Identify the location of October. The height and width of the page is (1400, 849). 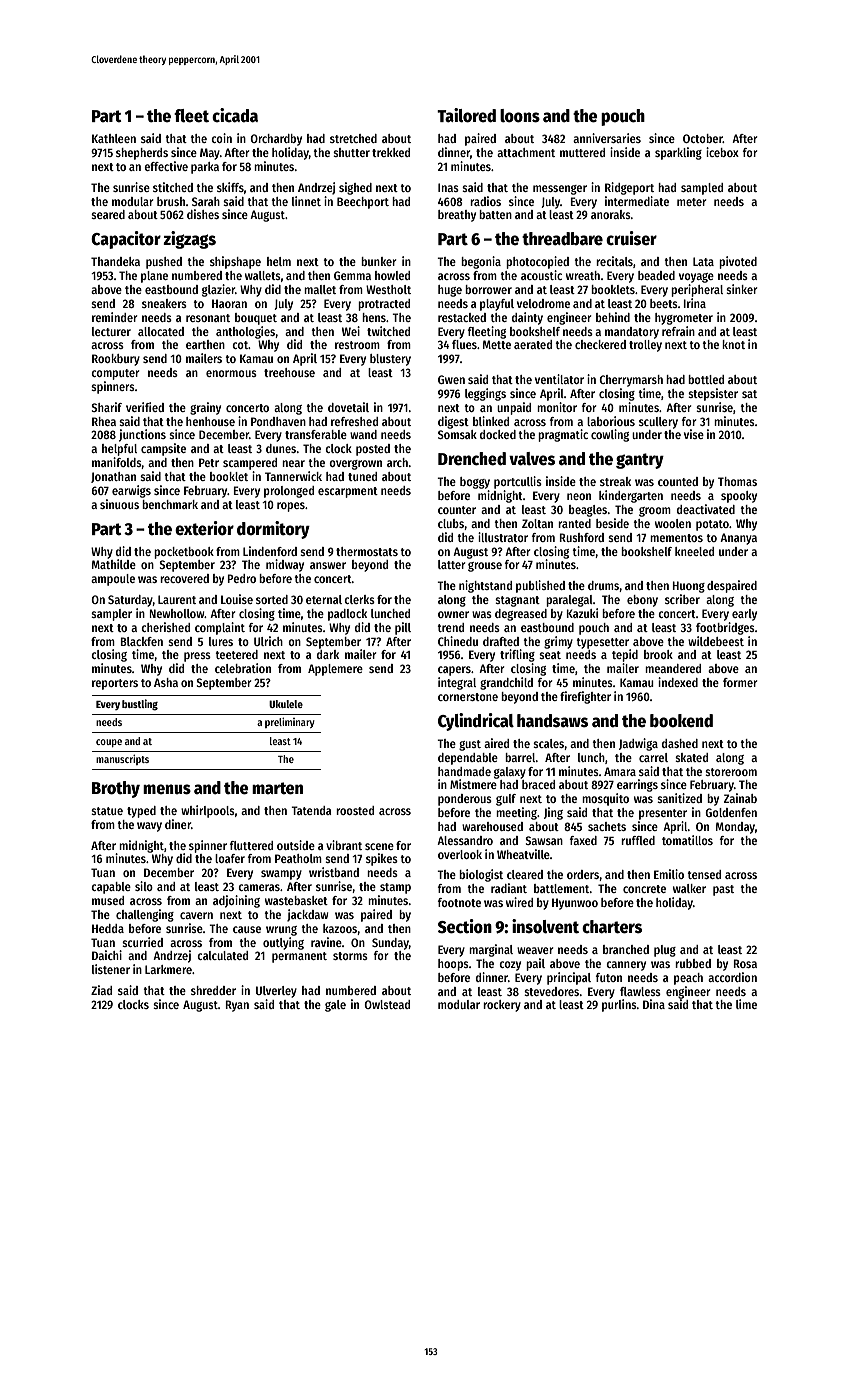
(703, 138).
